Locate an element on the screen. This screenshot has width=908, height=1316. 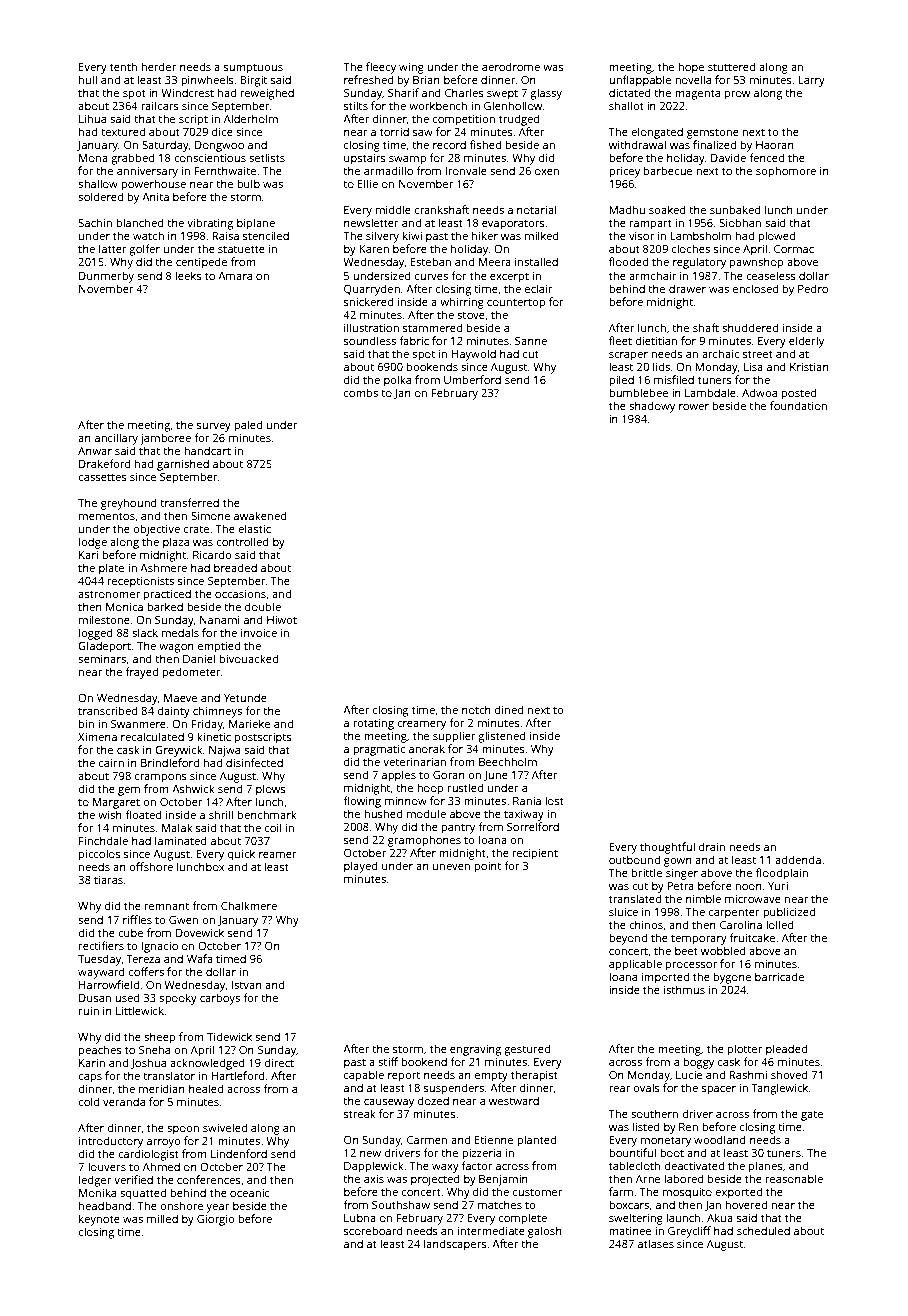
paled is located at coordinates (248, 426).
